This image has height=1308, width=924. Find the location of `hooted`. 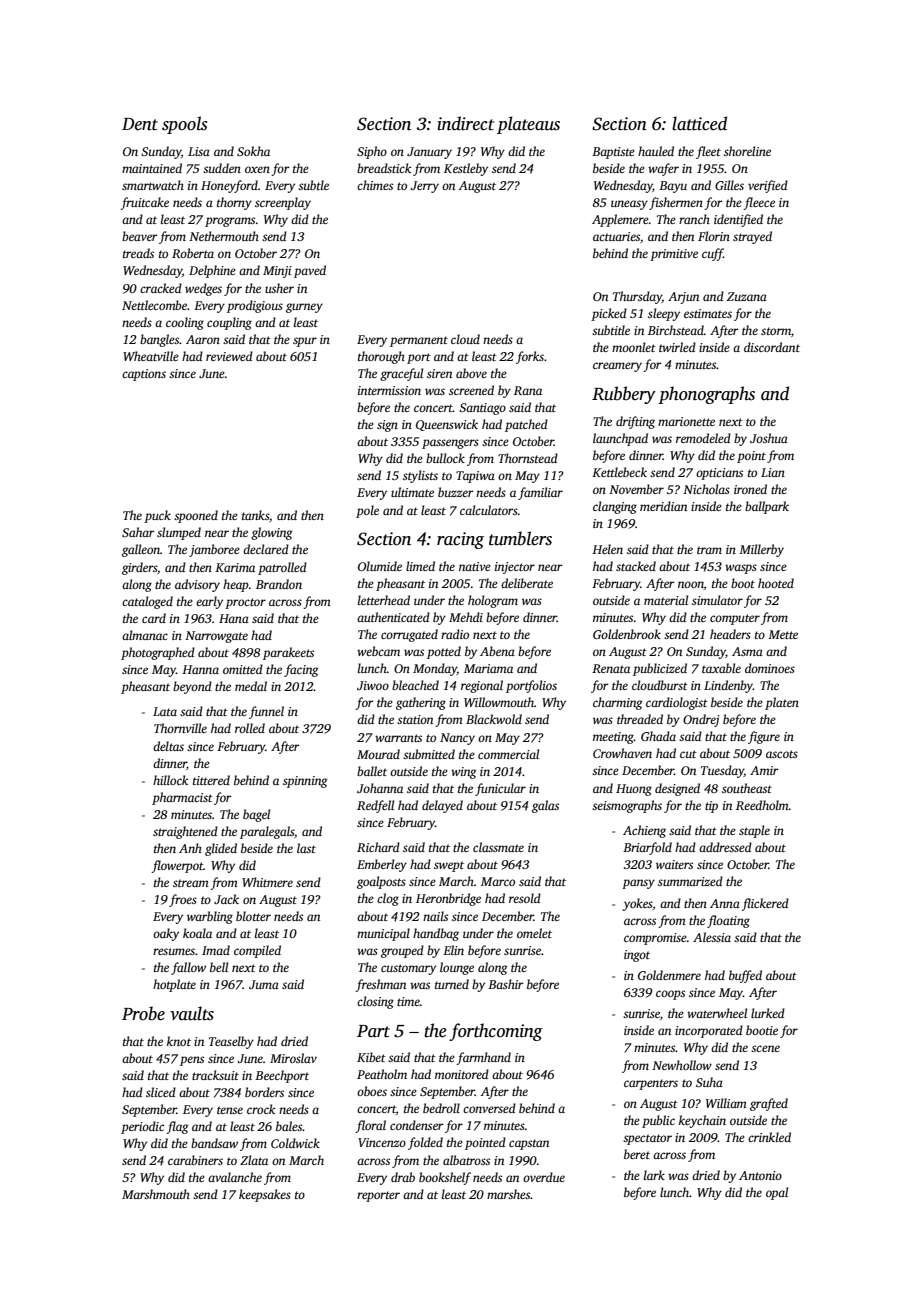

hooted is located at coordinates (776, 583).
